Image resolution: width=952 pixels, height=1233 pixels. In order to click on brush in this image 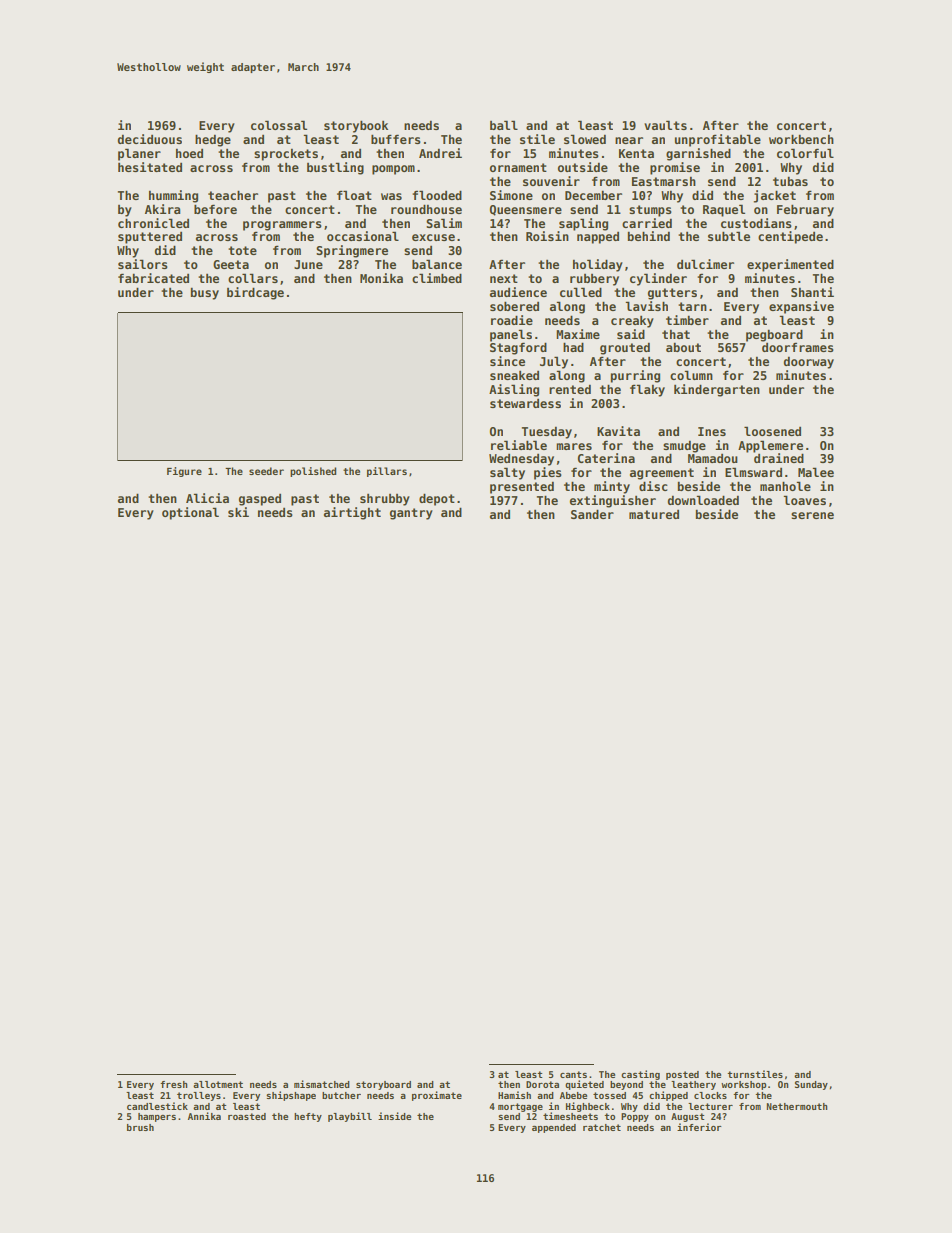, I will do `click(140, 1127)`.
